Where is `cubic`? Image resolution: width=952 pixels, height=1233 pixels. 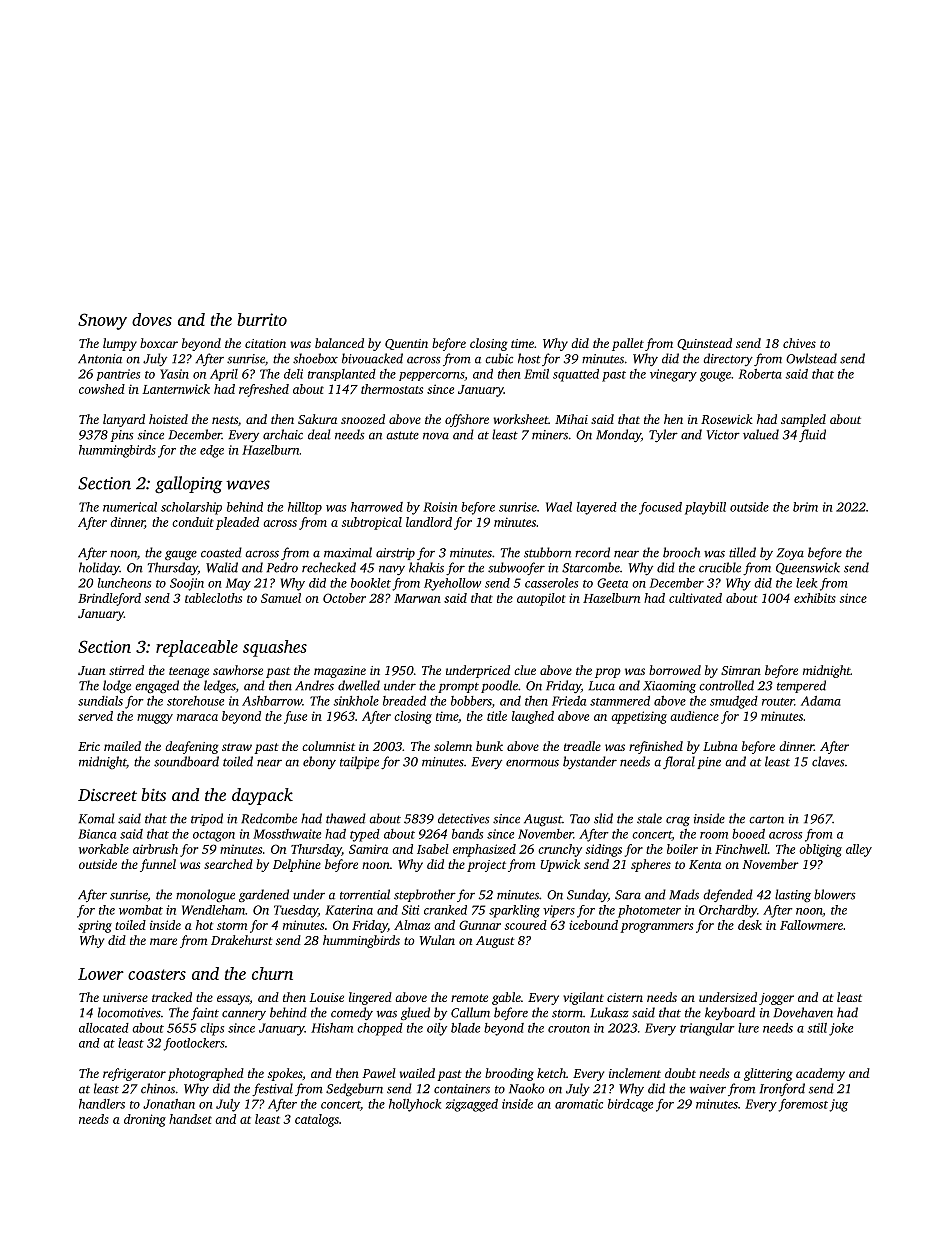
cubic is located at coordinates (499, 358).
